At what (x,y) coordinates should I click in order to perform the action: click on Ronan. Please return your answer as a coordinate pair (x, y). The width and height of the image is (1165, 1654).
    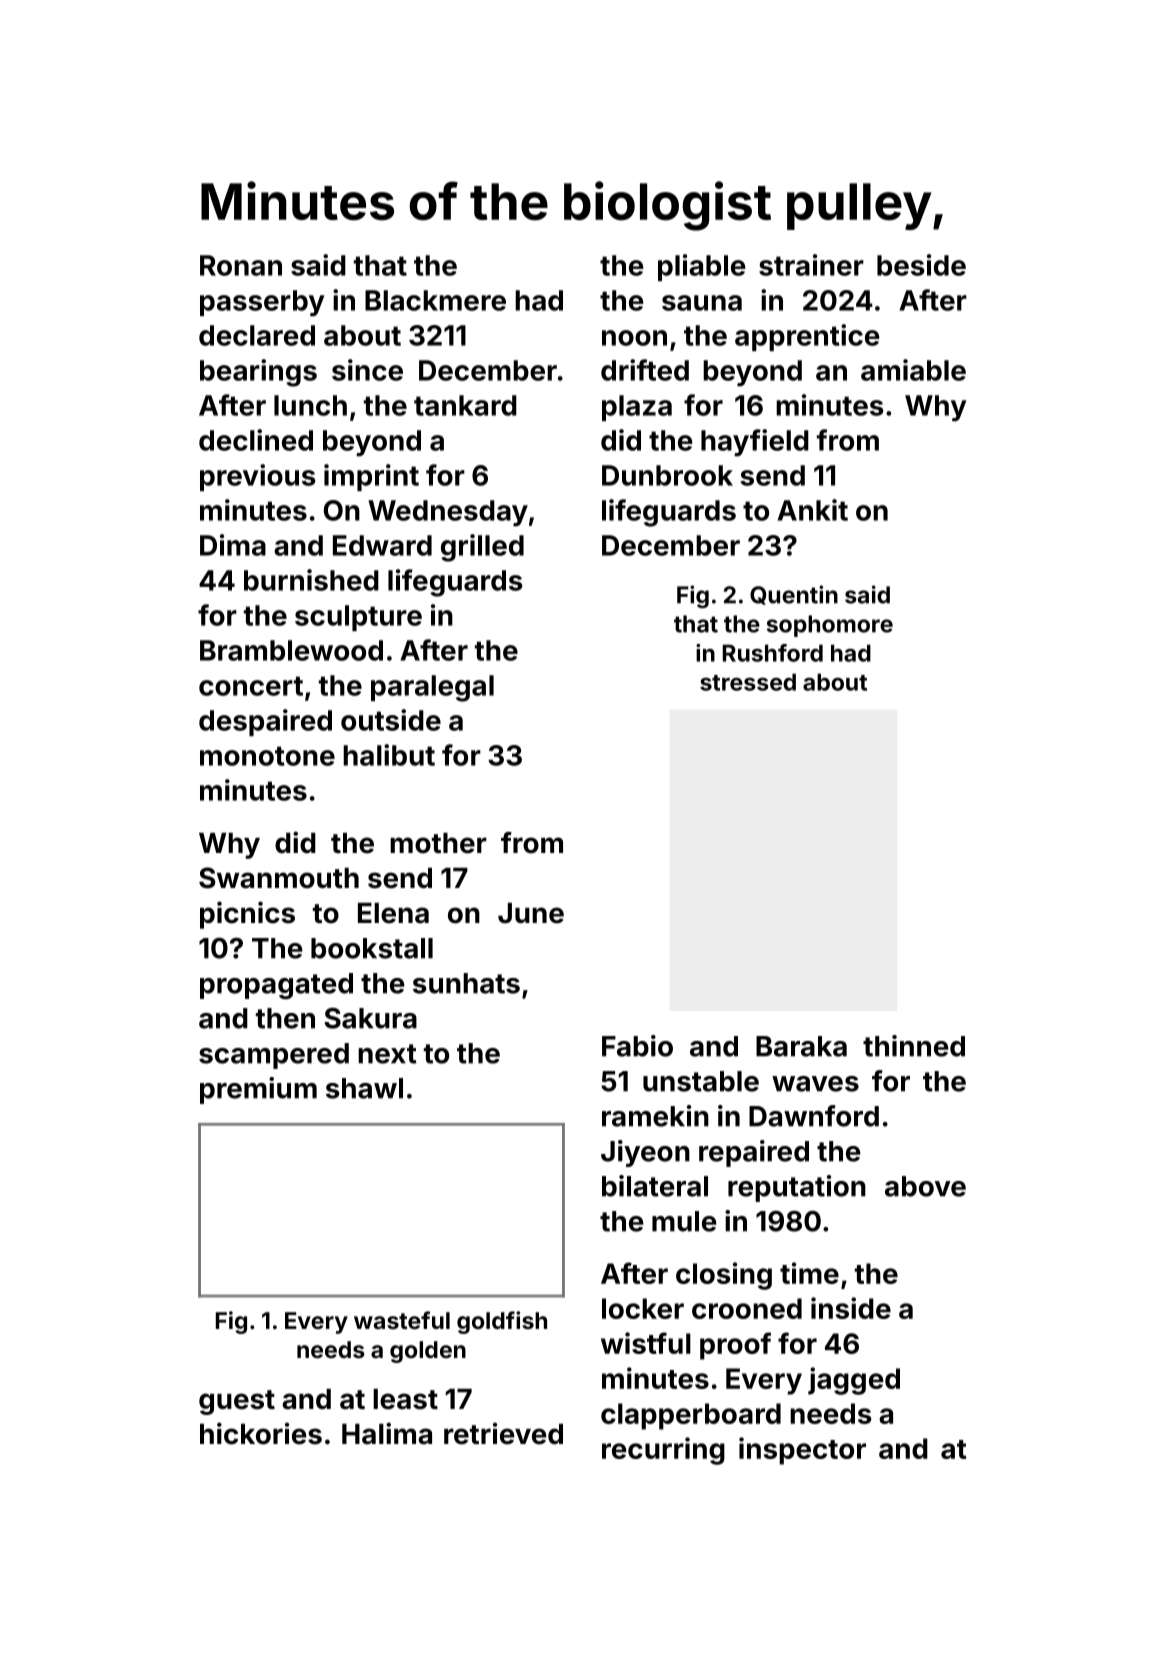
    Looking at the image, I should click on (241, 265).
